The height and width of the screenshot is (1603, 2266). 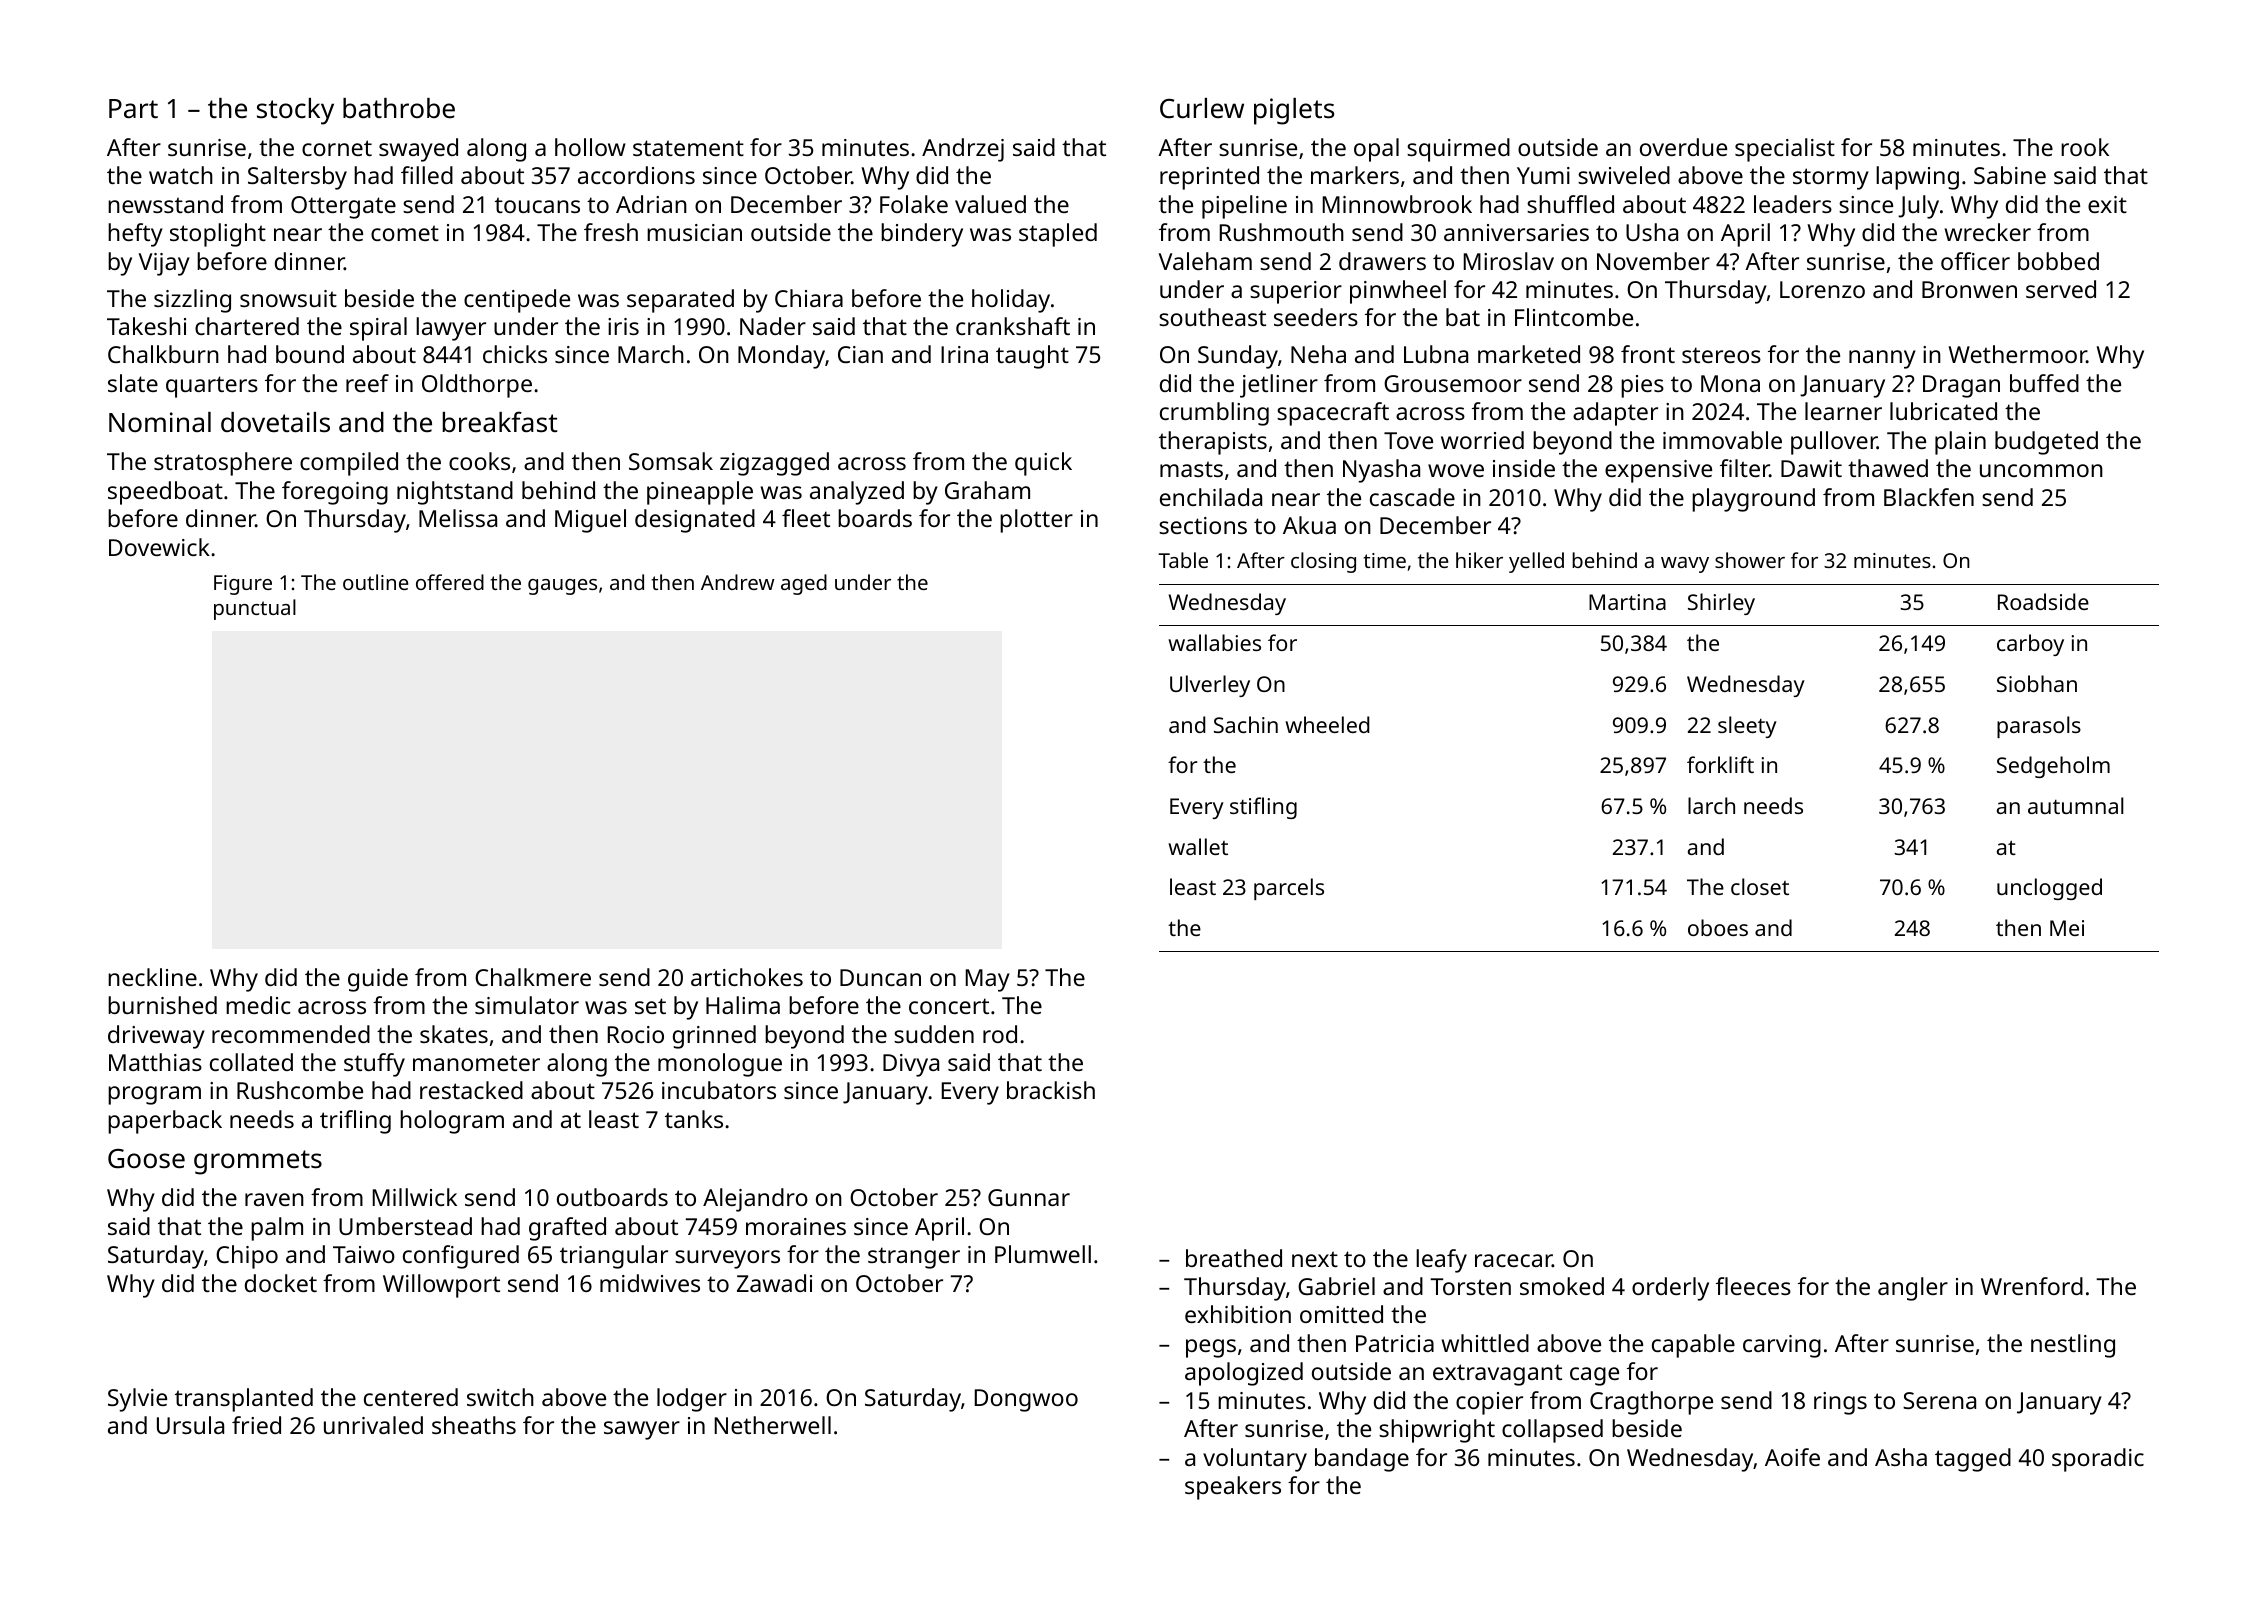 I want to click on stifling, so click(x=1263, y=808).
